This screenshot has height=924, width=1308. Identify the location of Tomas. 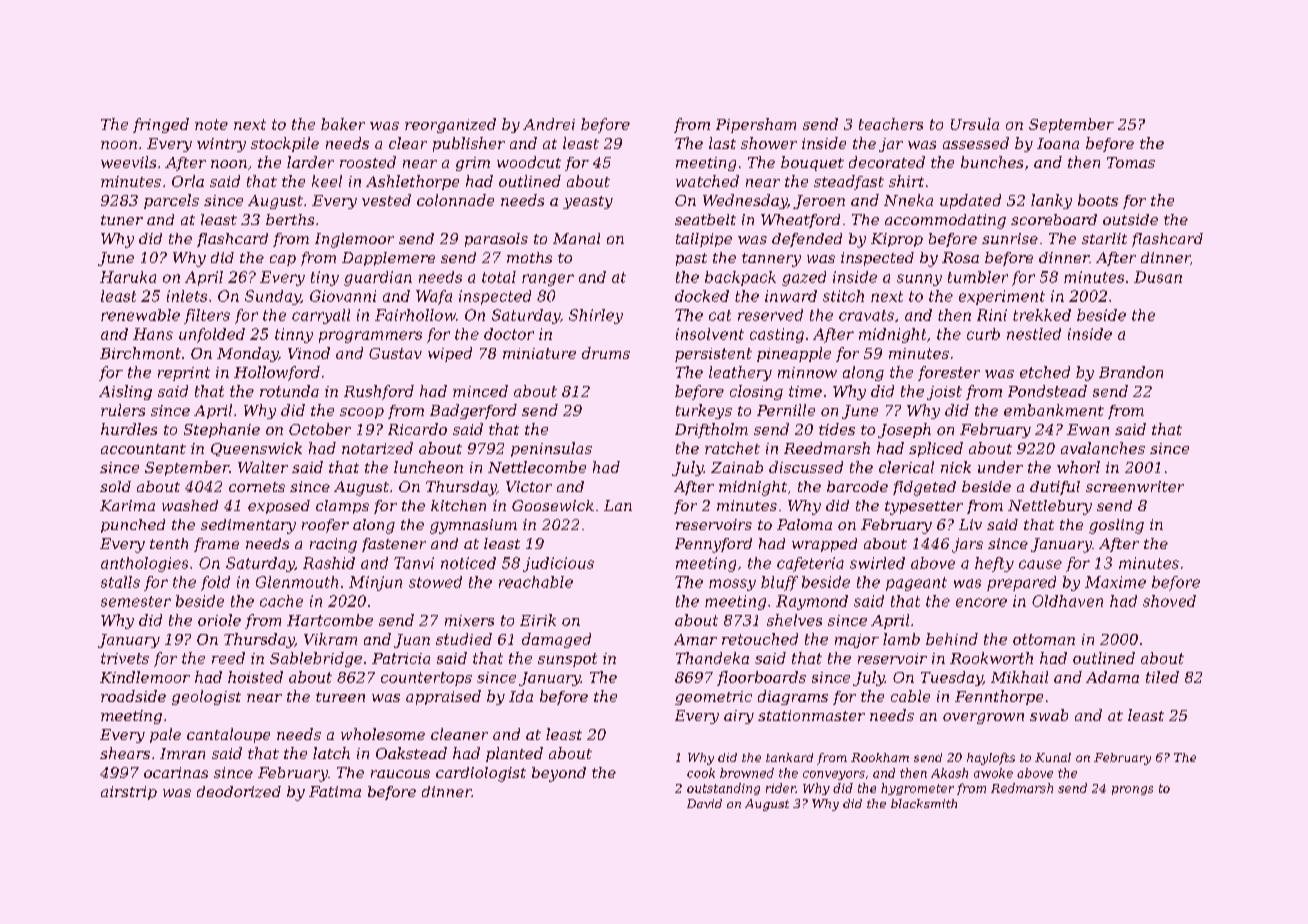
(1131, 162).
